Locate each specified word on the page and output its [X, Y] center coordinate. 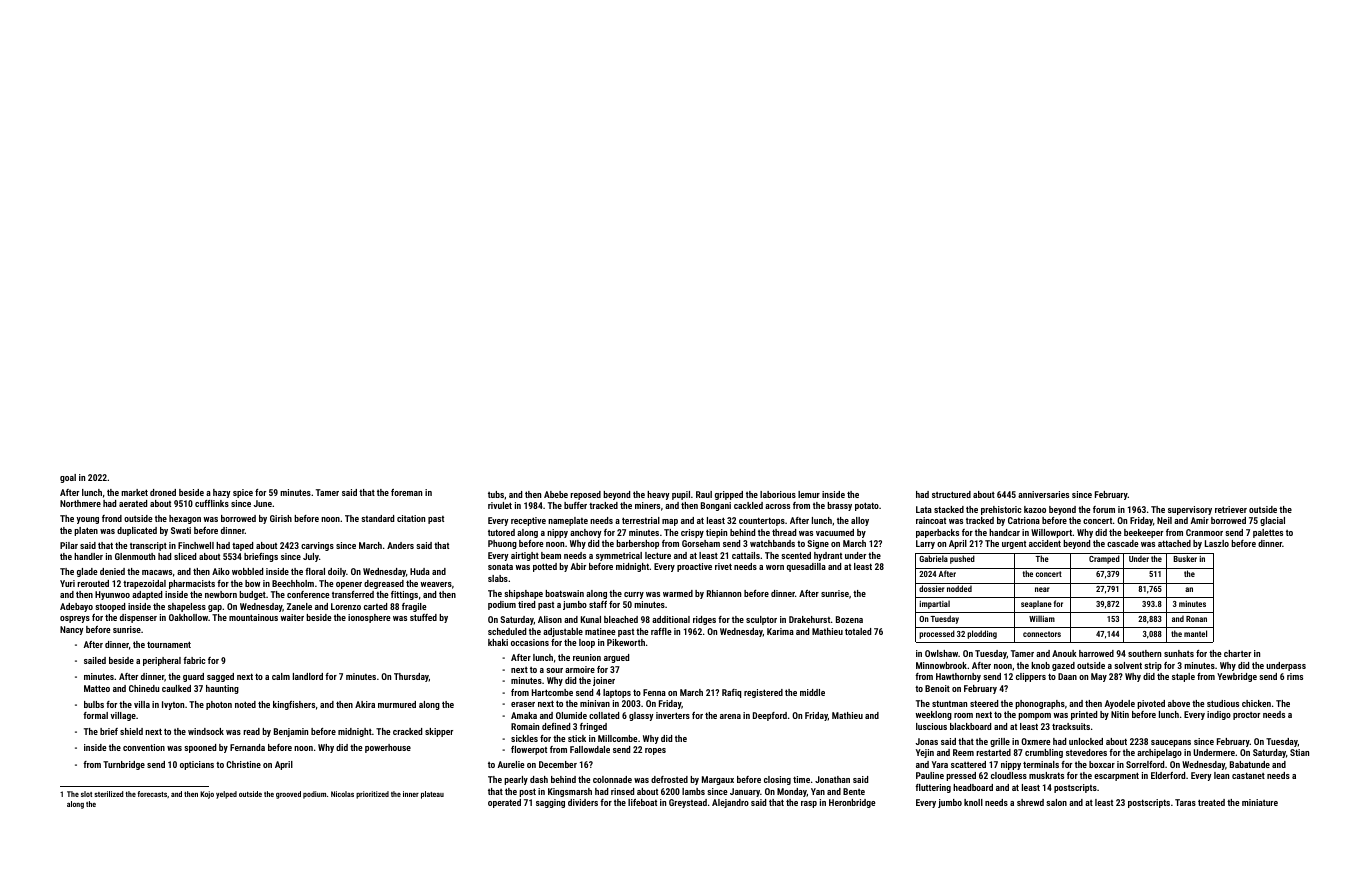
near [1042, 589]
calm [281, 676]
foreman [406, 492]
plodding [982, 634]
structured [951, 494]
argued [616, 658]
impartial [934, 604]
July [311, 557]
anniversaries [1043, 494]
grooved [288, 795]
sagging [550, 803]
